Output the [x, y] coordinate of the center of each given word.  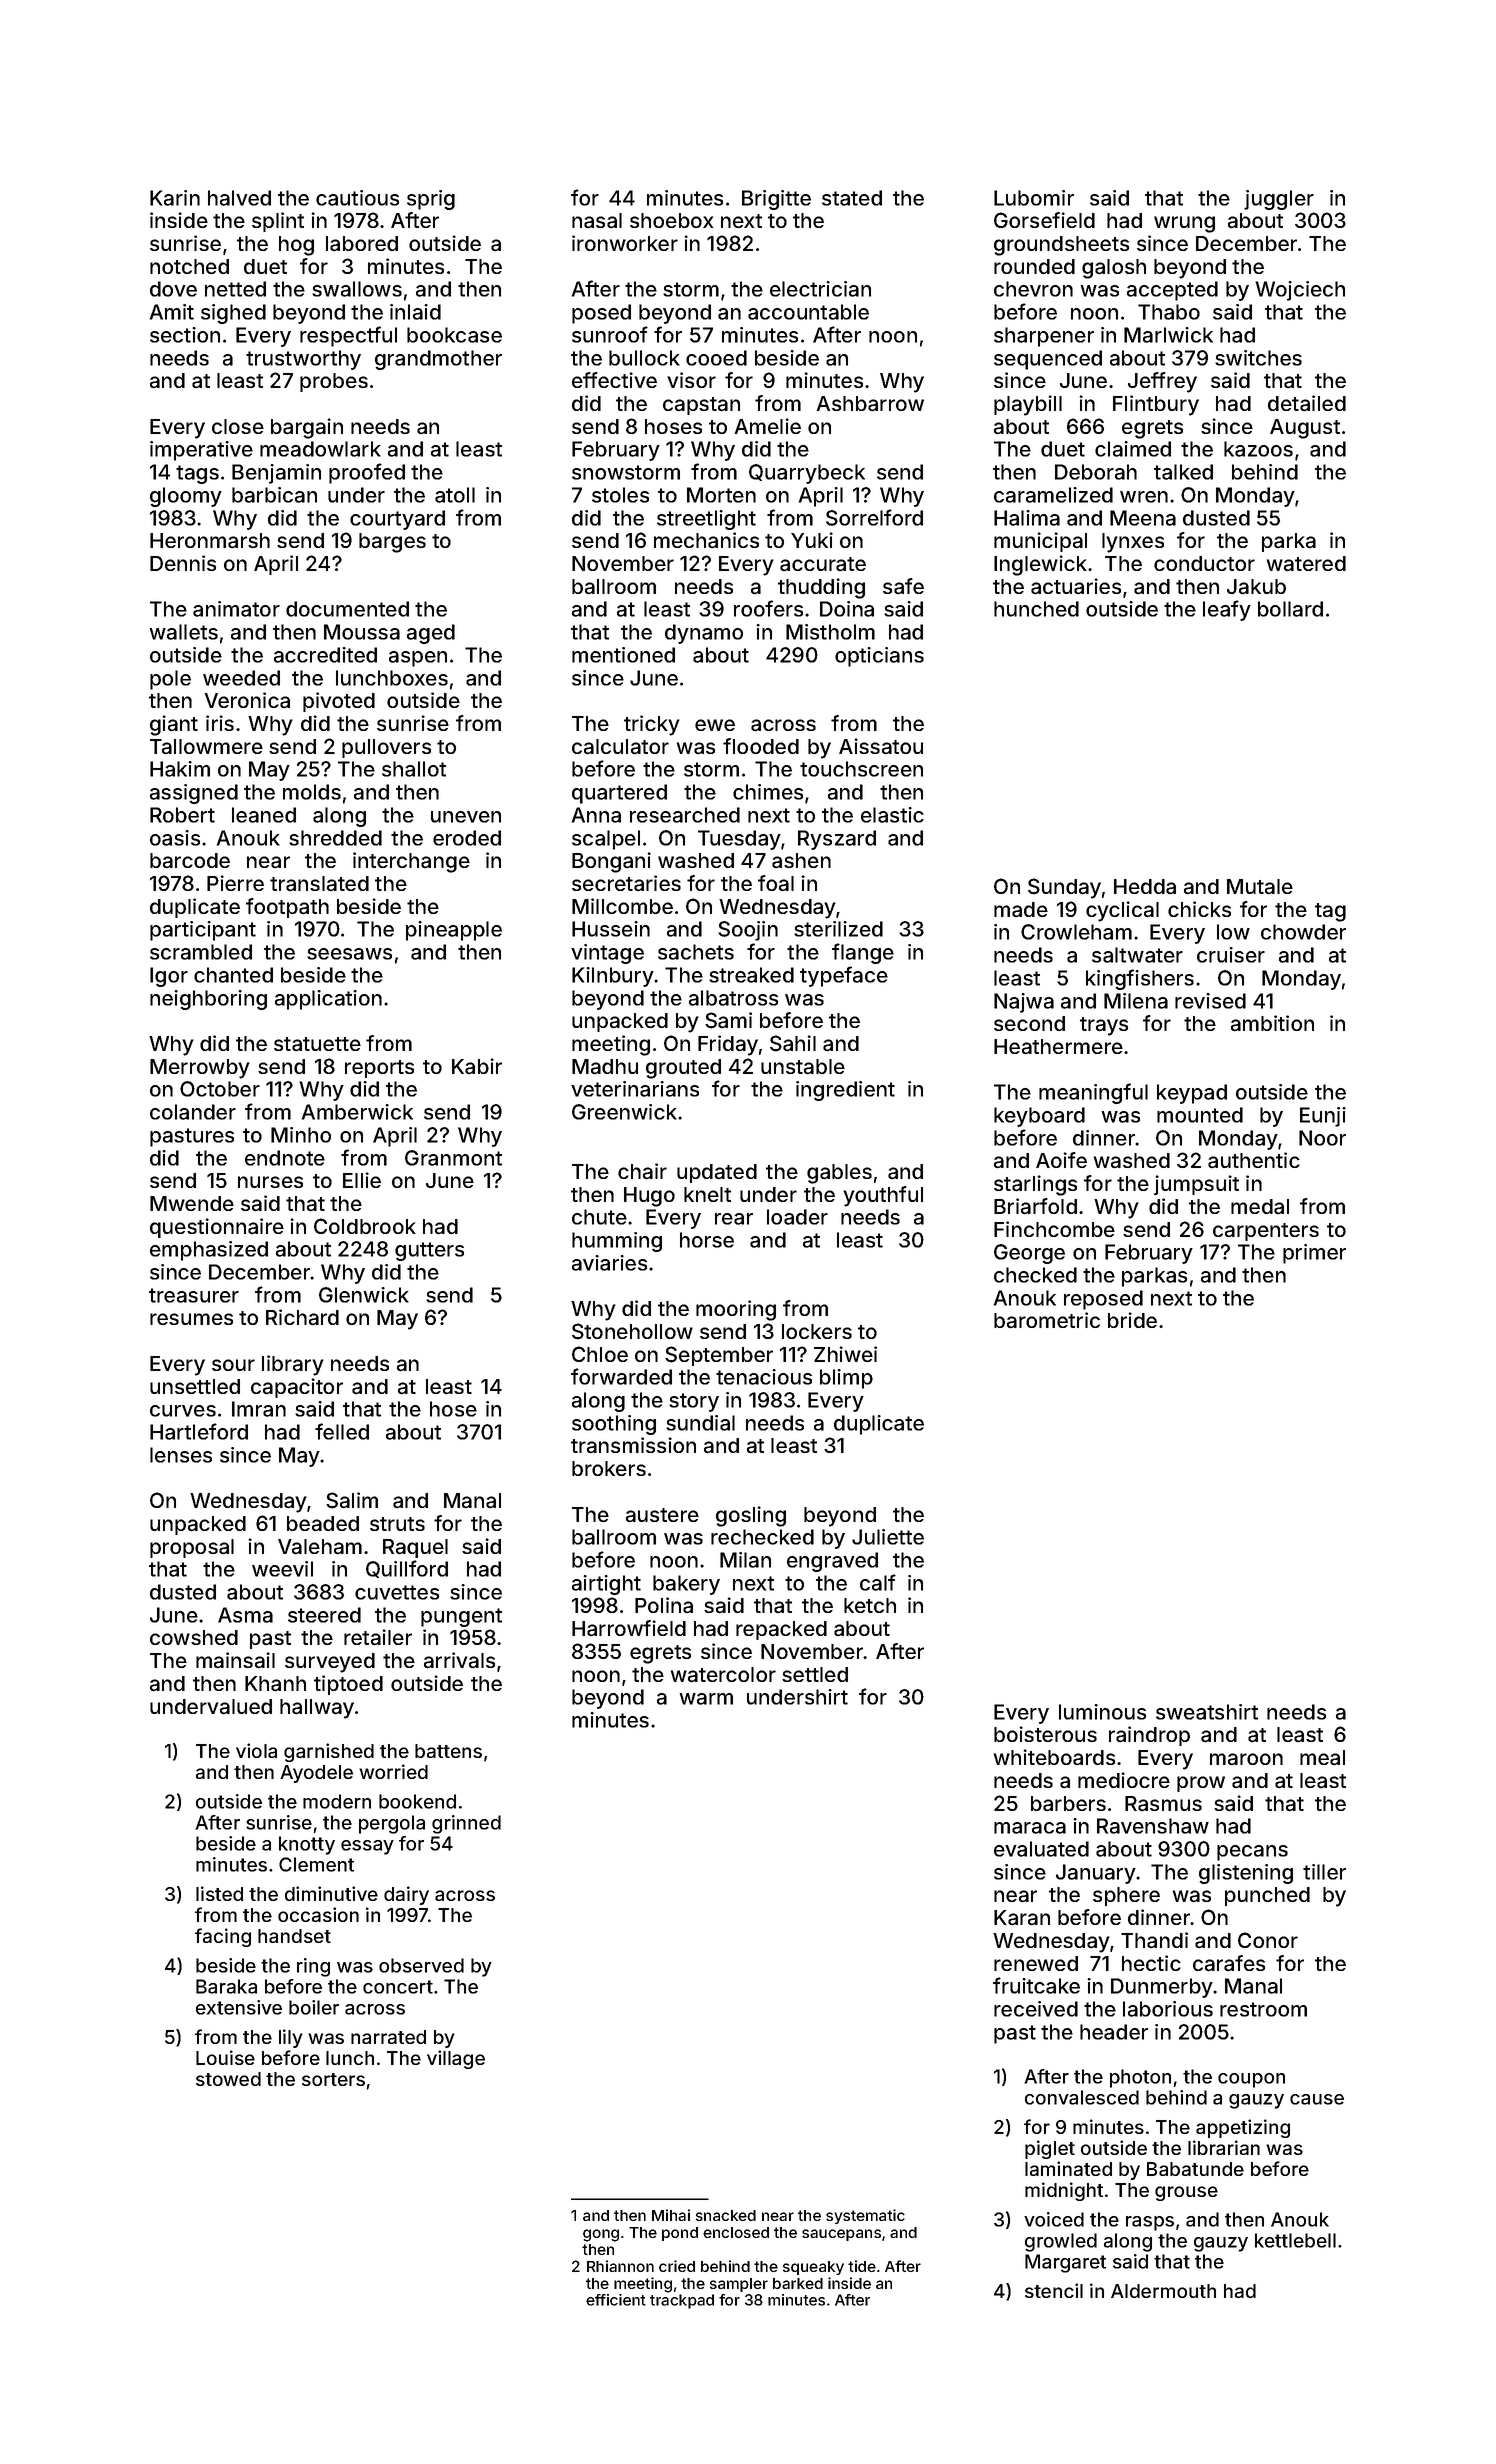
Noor [1322, 1138]
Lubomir [1034, 198]
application [328, 1000]
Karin [175, 198]
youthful [883, 1196]
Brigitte [776, 200]
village [456, 2059]
